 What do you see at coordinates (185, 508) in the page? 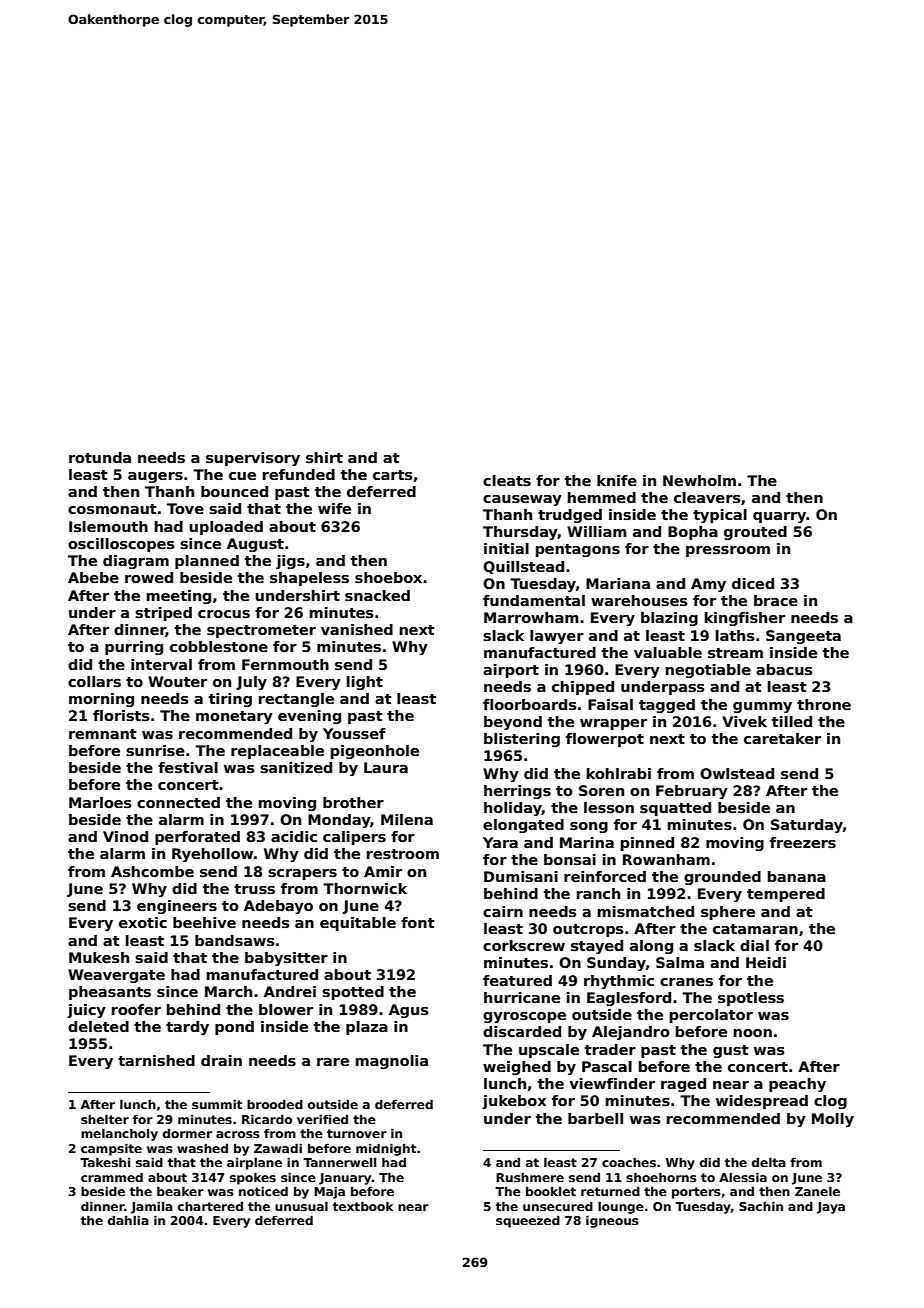
I see `Tove` at bounding box center [185, 508].
